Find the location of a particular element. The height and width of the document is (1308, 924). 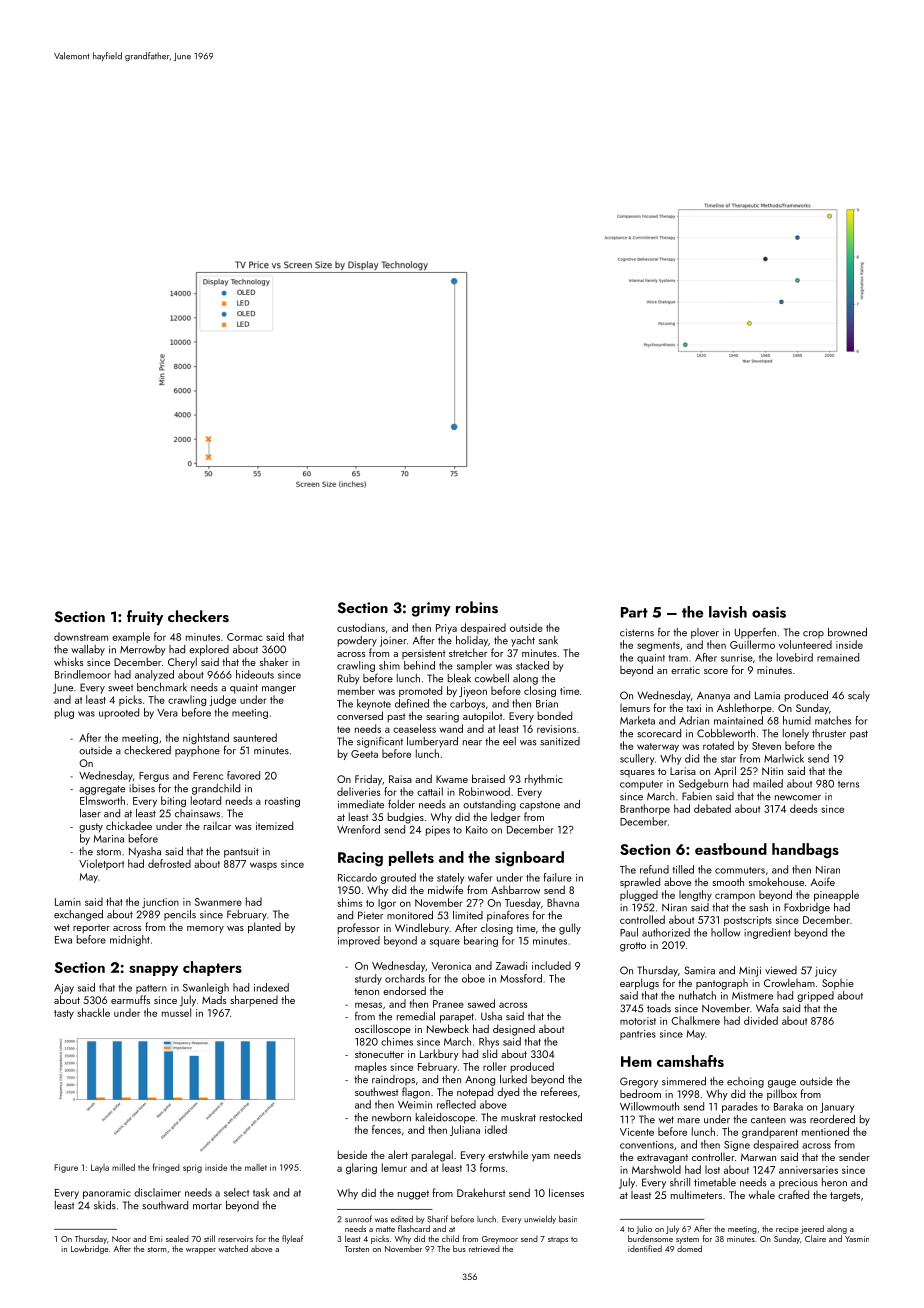

example is located at coordinates (131, 637).
